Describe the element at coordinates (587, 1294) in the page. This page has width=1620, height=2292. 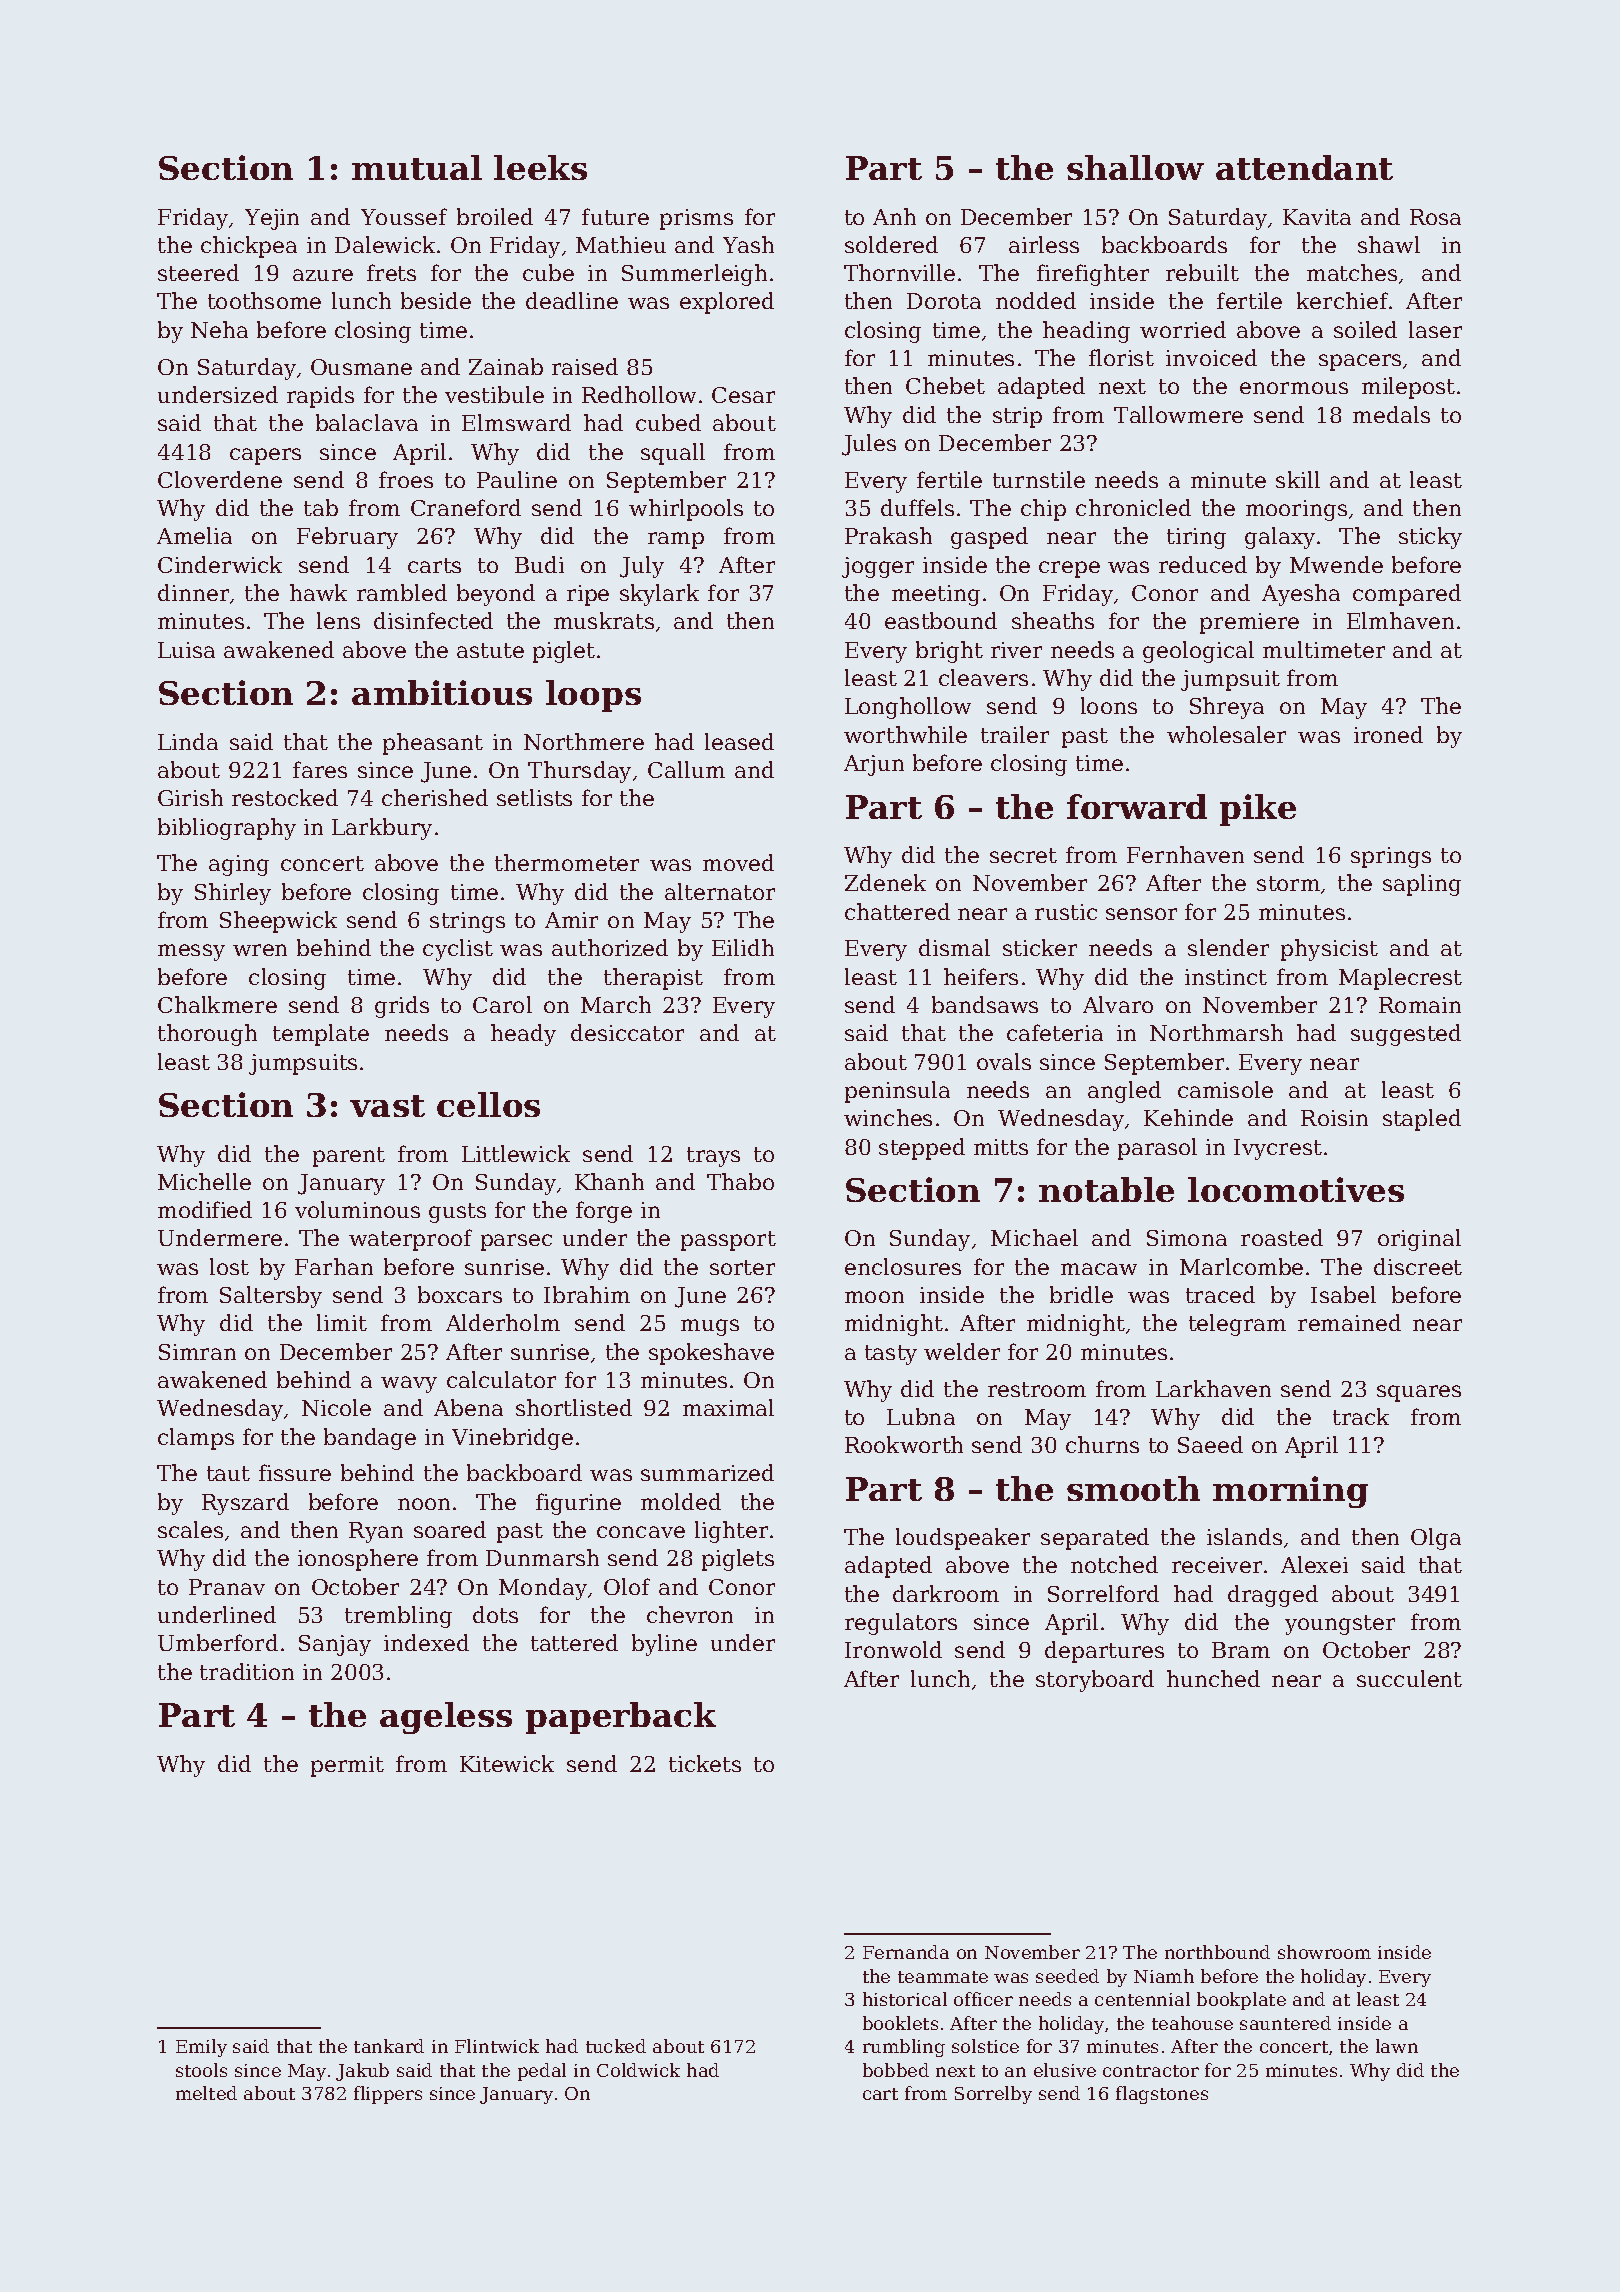
I see `Ibrahim` at that location.
